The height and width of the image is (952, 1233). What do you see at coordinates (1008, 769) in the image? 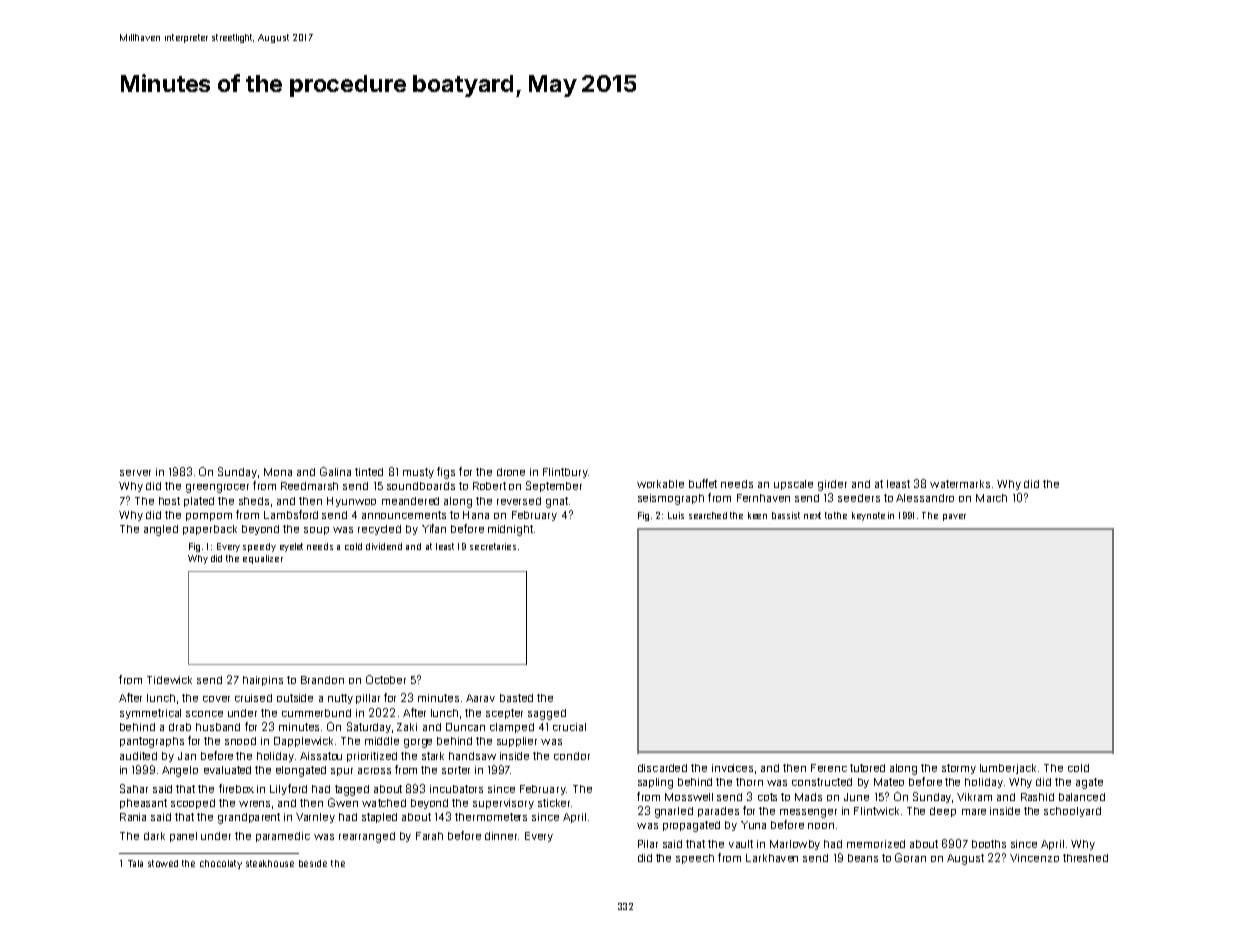
I see `lumberjack` at bounding box center [1008, 769].
